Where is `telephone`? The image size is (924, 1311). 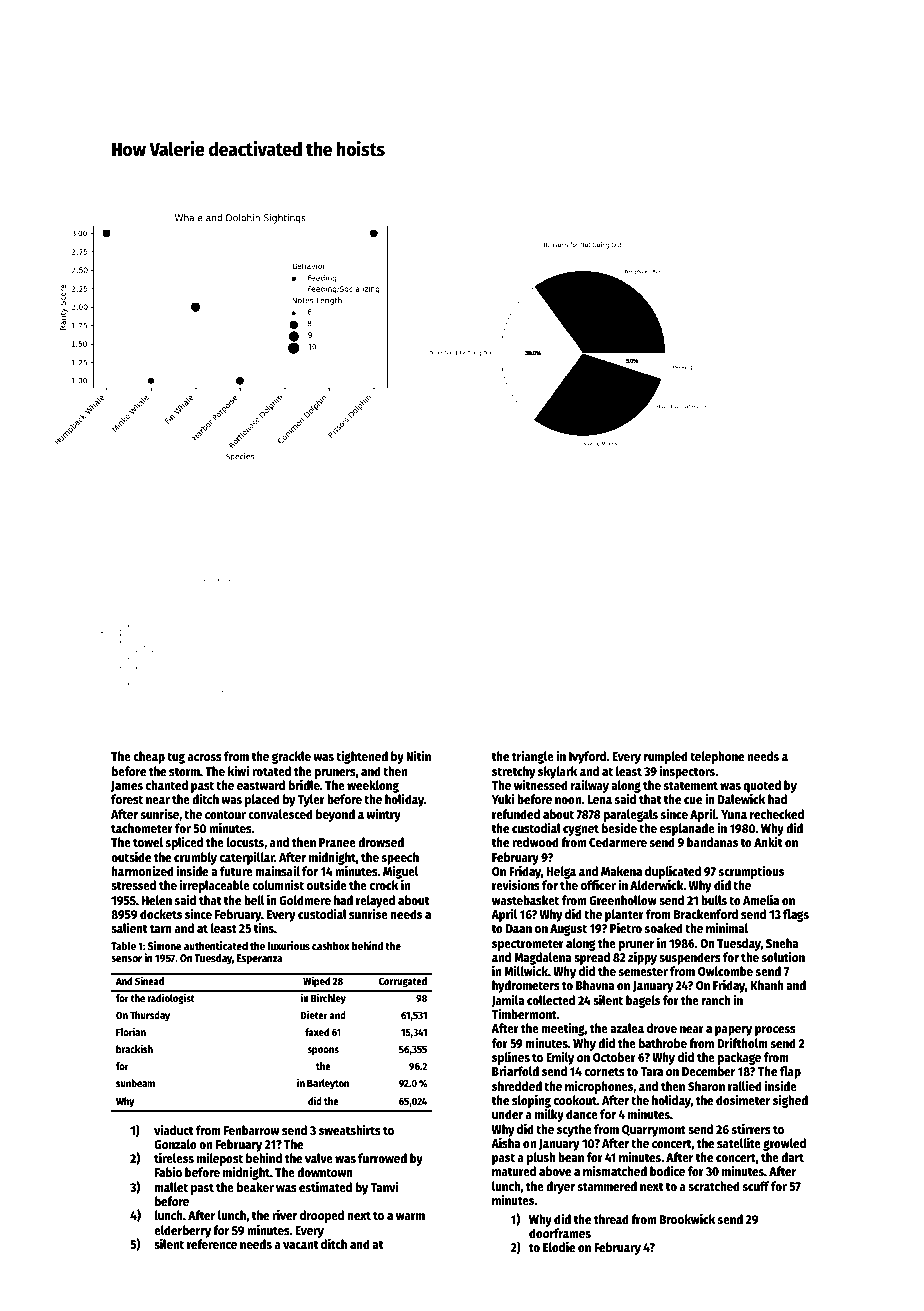 telephone is located at coordinates (717, 757).
